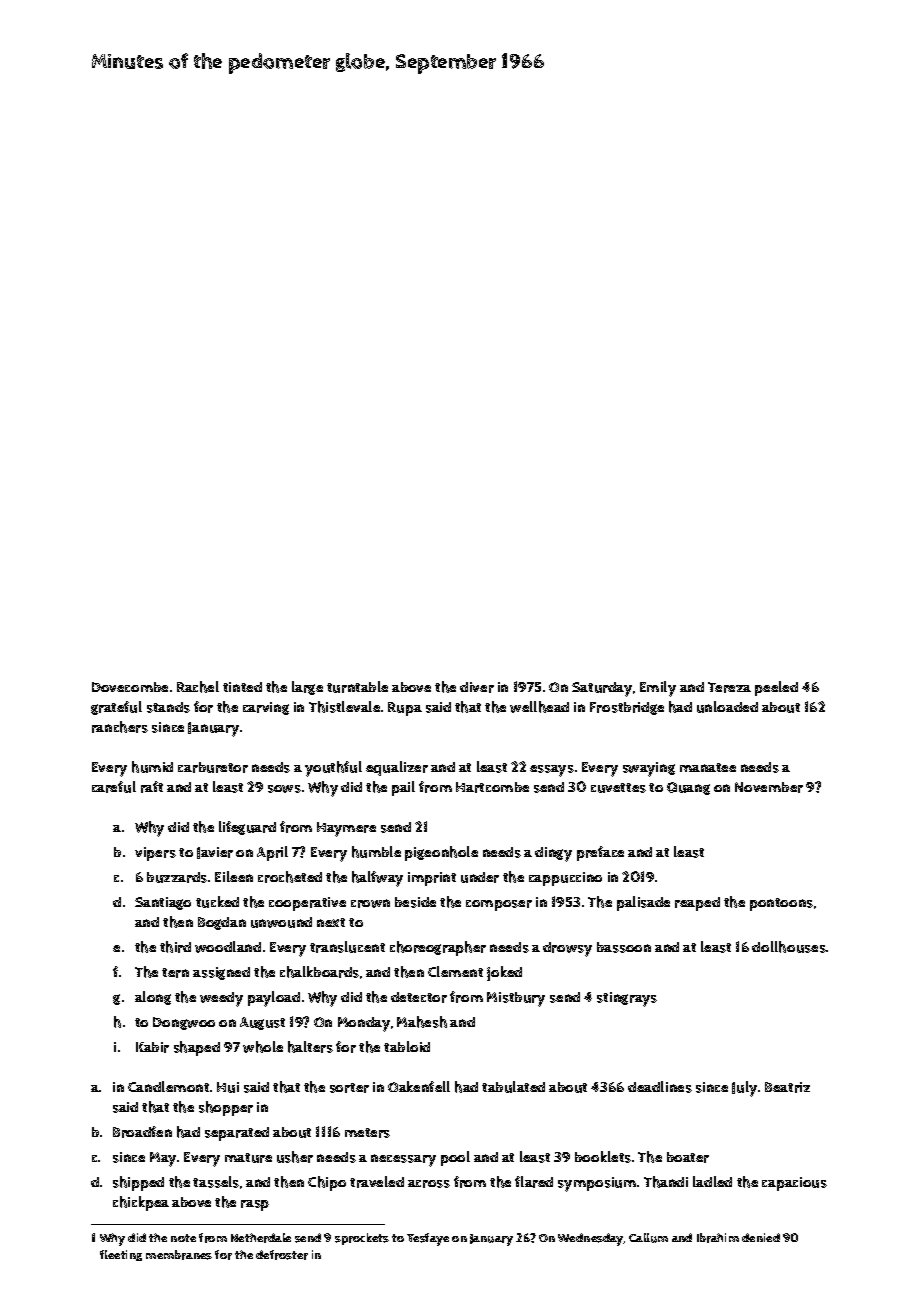 This screenshot has height=1308, width=924. I want to click on peeled, so click(776, 688).
